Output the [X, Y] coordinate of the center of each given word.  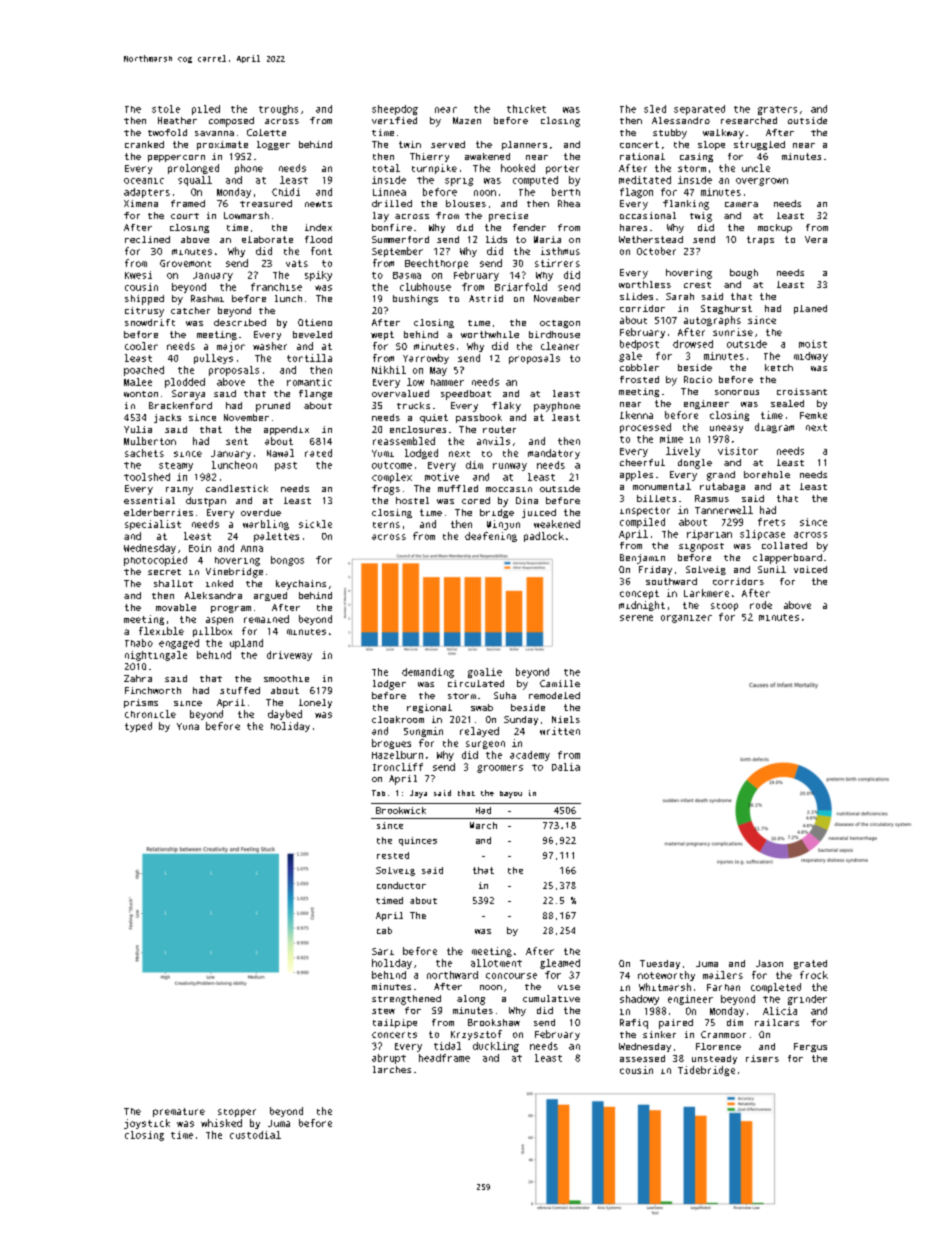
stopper [237, 1113]
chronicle [150, 714]
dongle [695, 464]
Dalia [566, 767]
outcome [392, 465]
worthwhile [490, 334]
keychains [301, 585]
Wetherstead [651, 239]
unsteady [714, 1059]
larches [392, 1069]
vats [297, 263]
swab [482, 707]
